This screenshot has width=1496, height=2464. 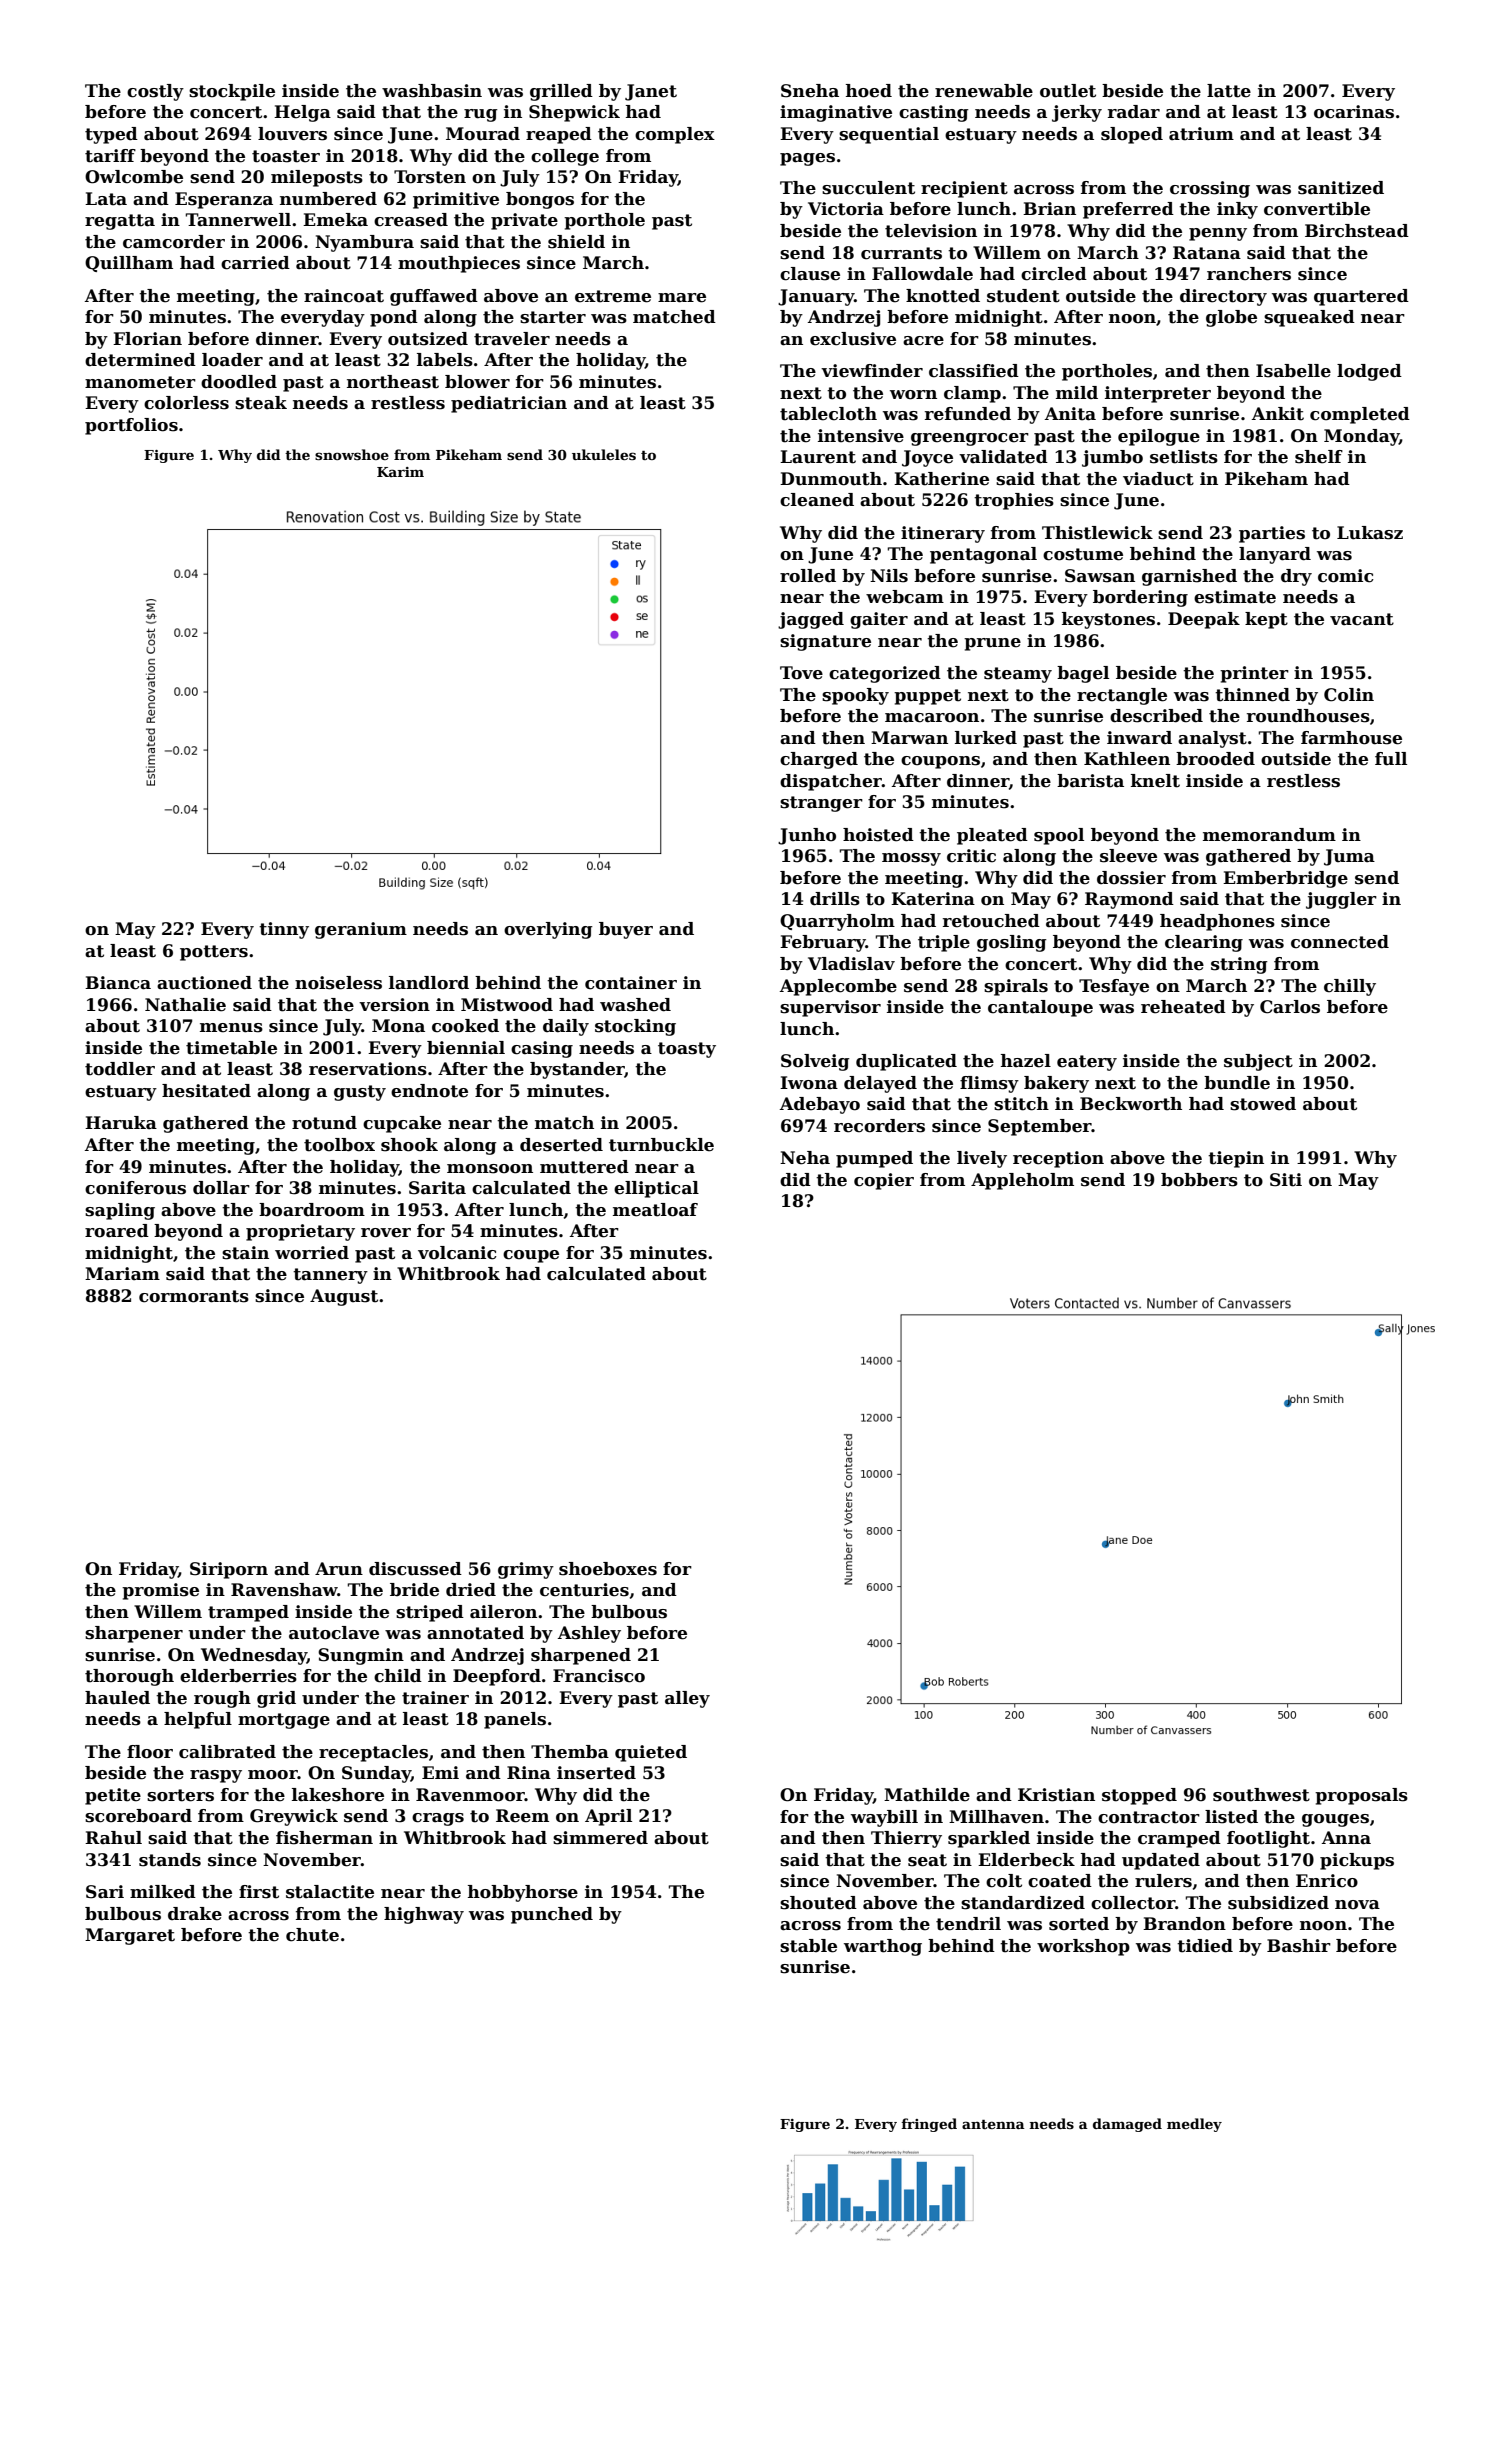 What do you see at coordinates (561, 92) in the screenshot?
I see `grilled` at bounding box center [561, 92].
